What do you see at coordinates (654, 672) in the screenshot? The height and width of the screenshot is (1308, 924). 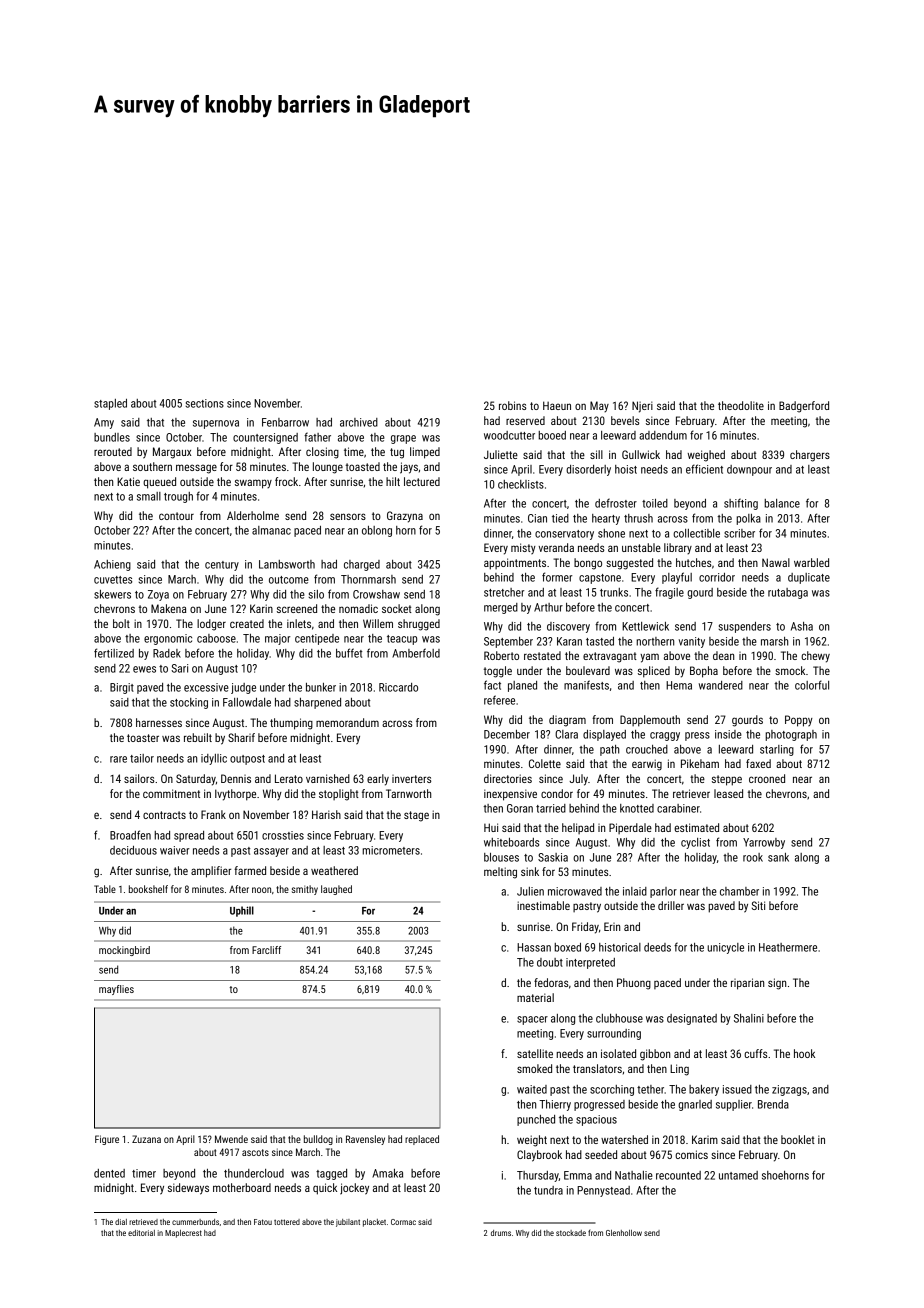 I see `spliced` at bounding box center [654, 672].
